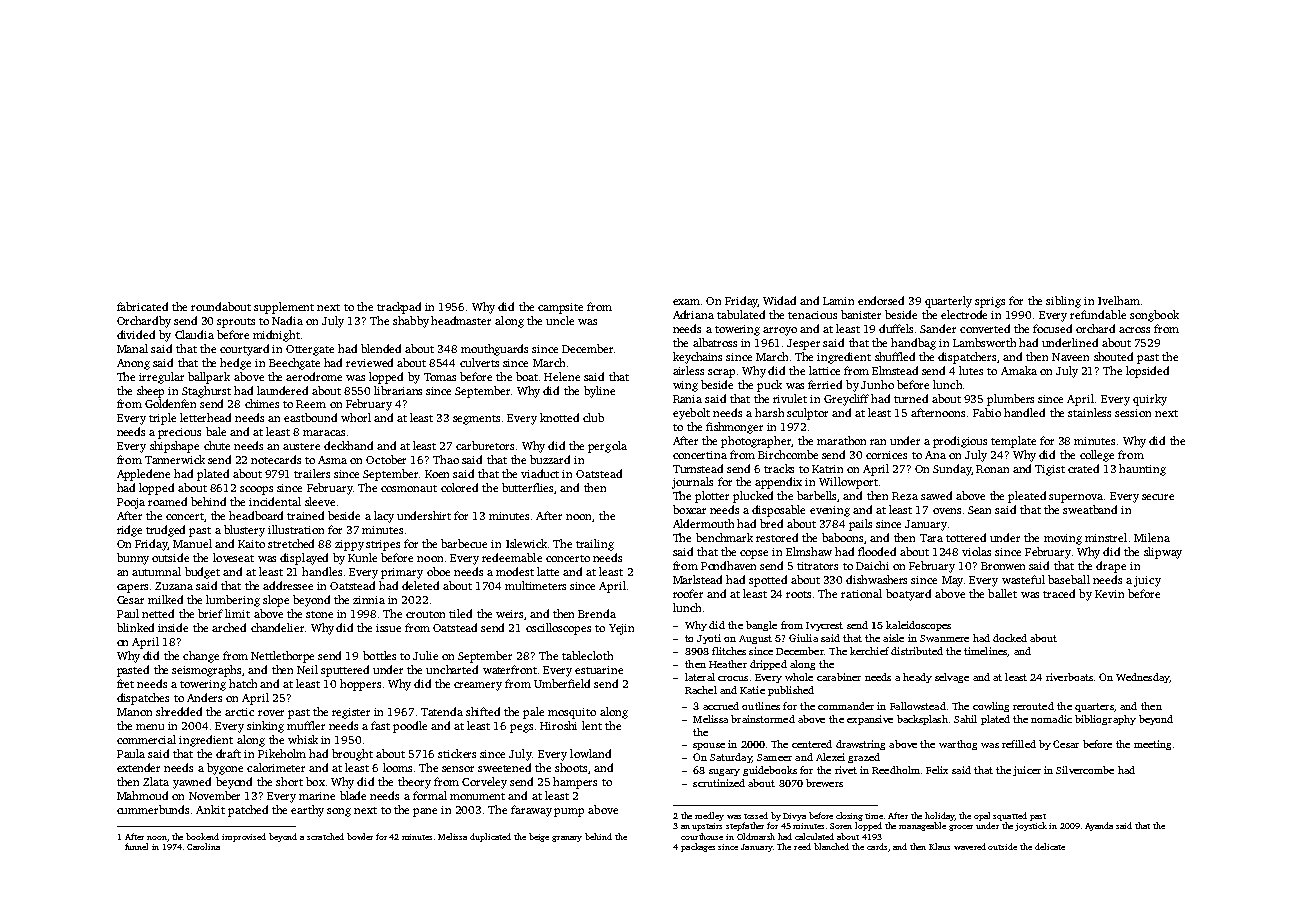 The height and width of the page is (924, 1308). I want to click on lopsided, so click(1147, 372).
